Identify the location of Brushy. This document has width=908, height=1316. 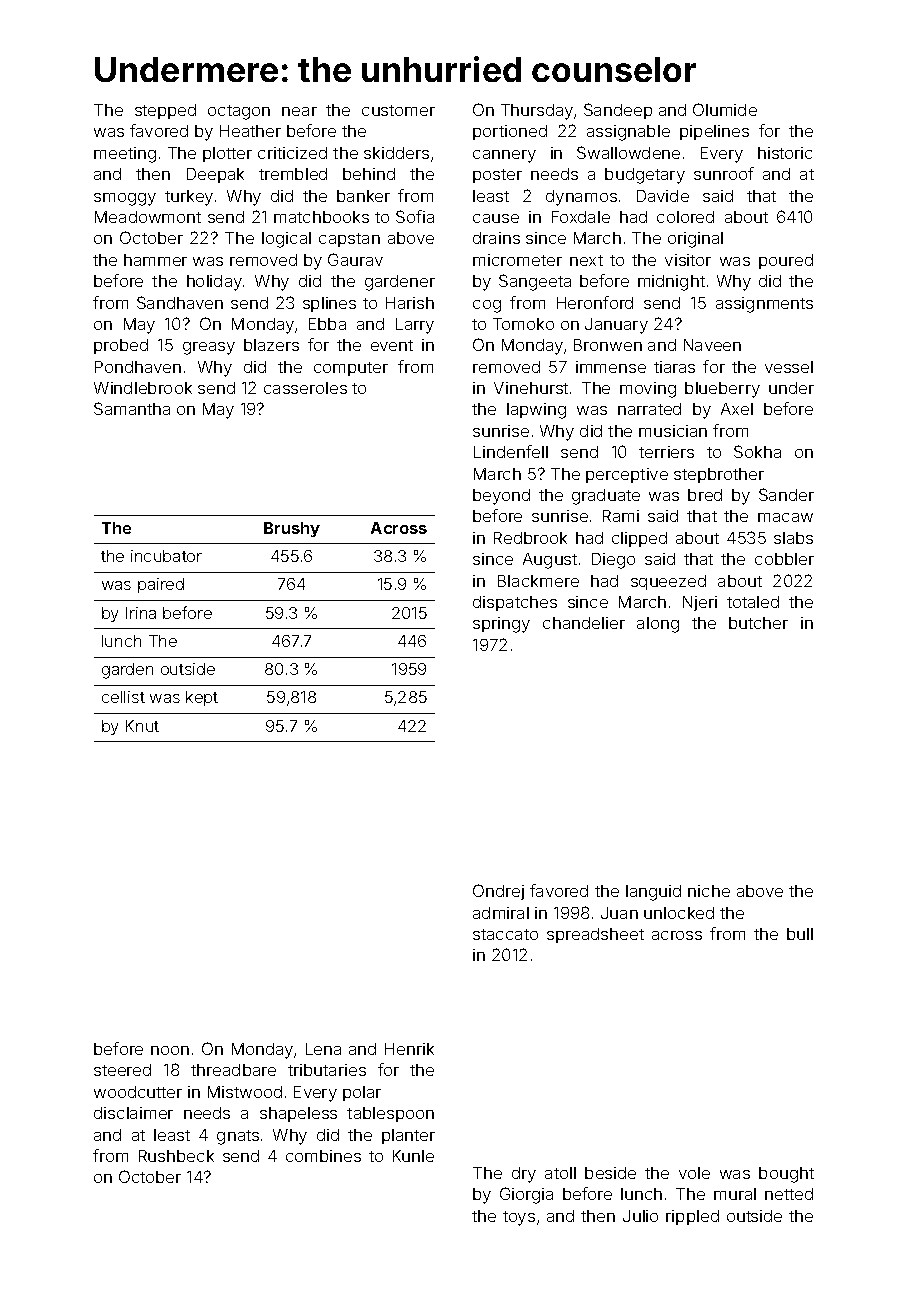
(292, 529).
